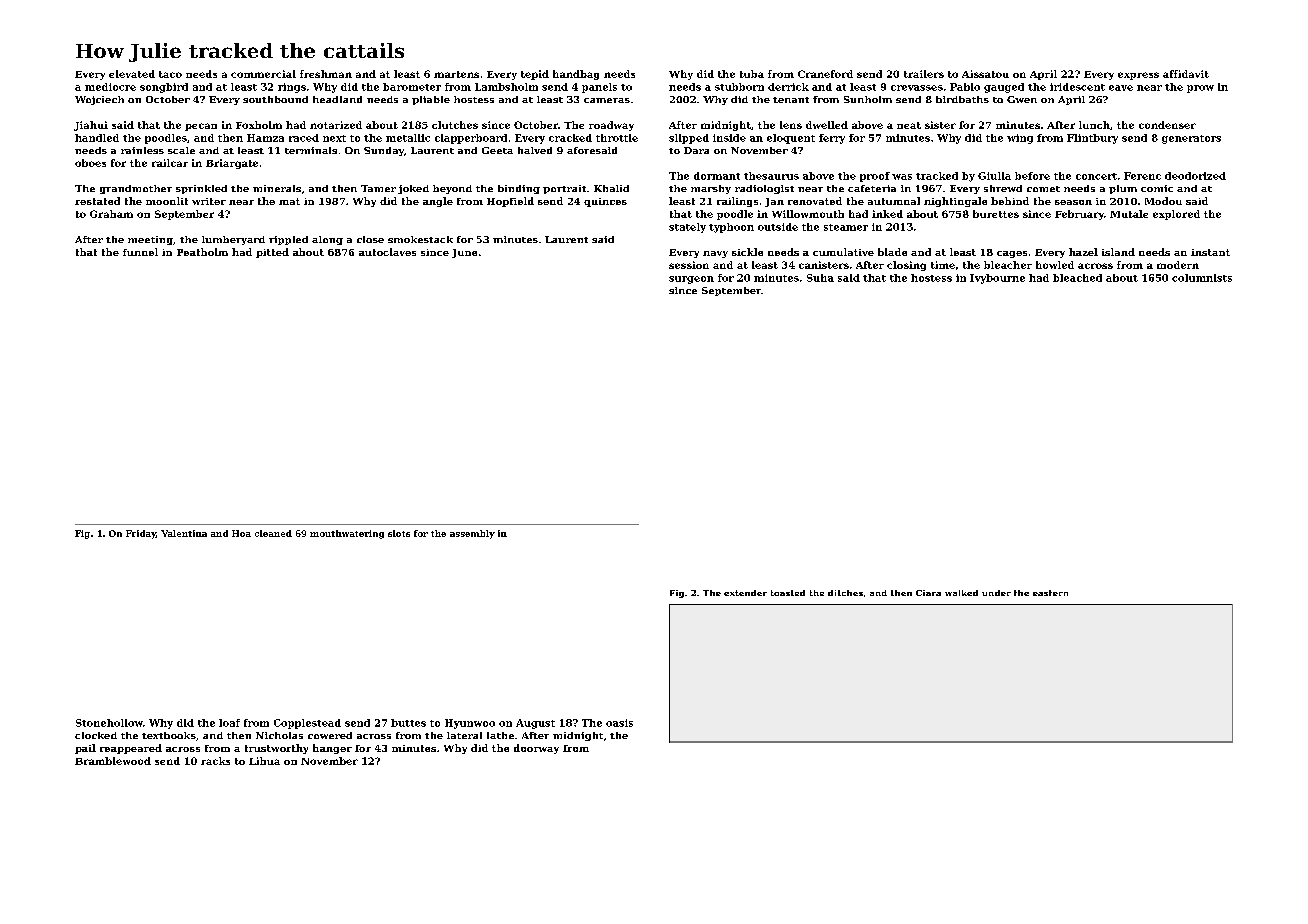 This screenshot has height=924, width=1308. What do you see at coordinates (141, 534) in the screenshot?
I see `Friday` at bounding box center [141, 534].
